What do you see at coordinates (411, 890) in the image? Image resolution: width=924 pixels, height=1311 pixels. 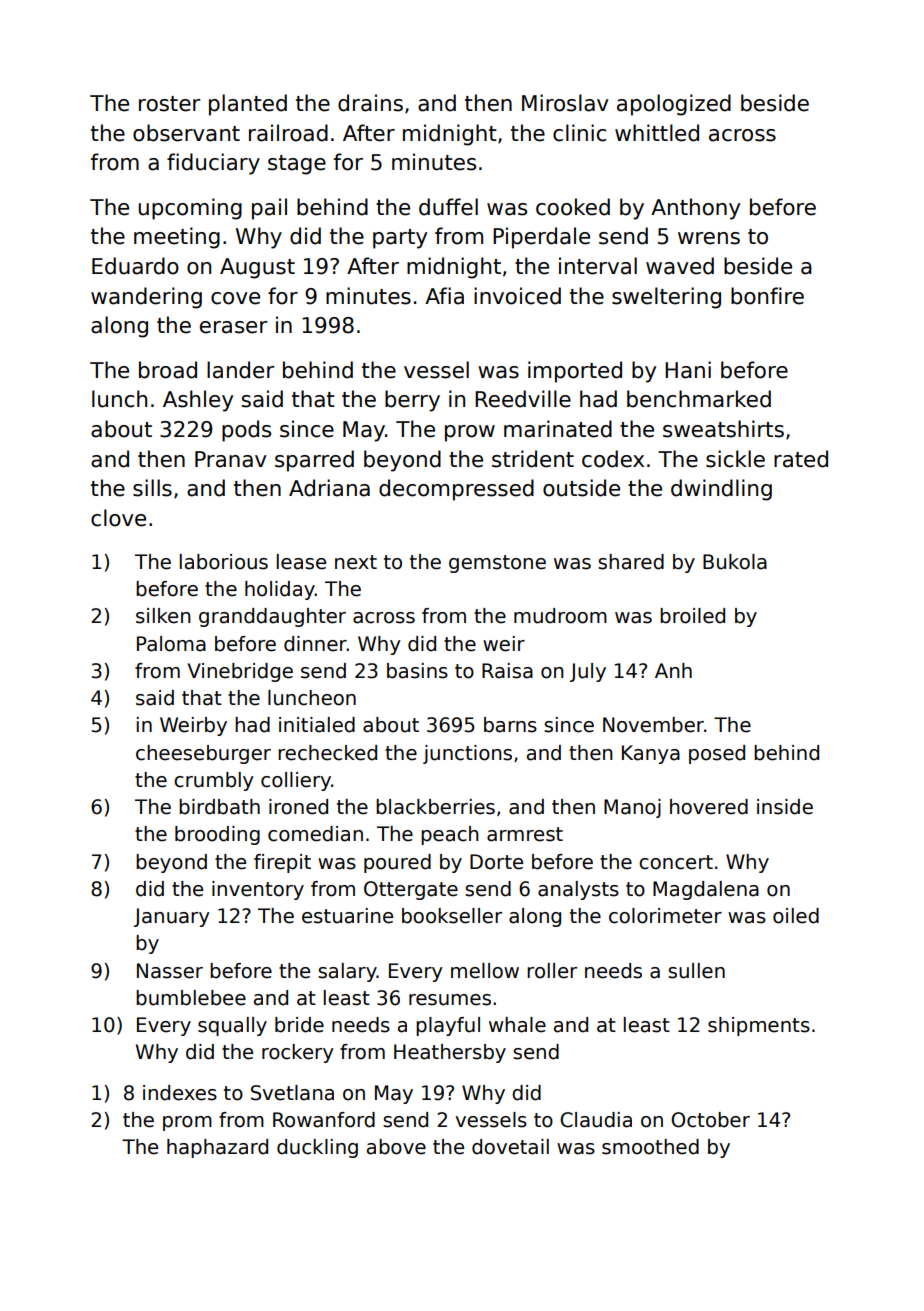 I see `Ottergate` at bounding box center [411, 890].
